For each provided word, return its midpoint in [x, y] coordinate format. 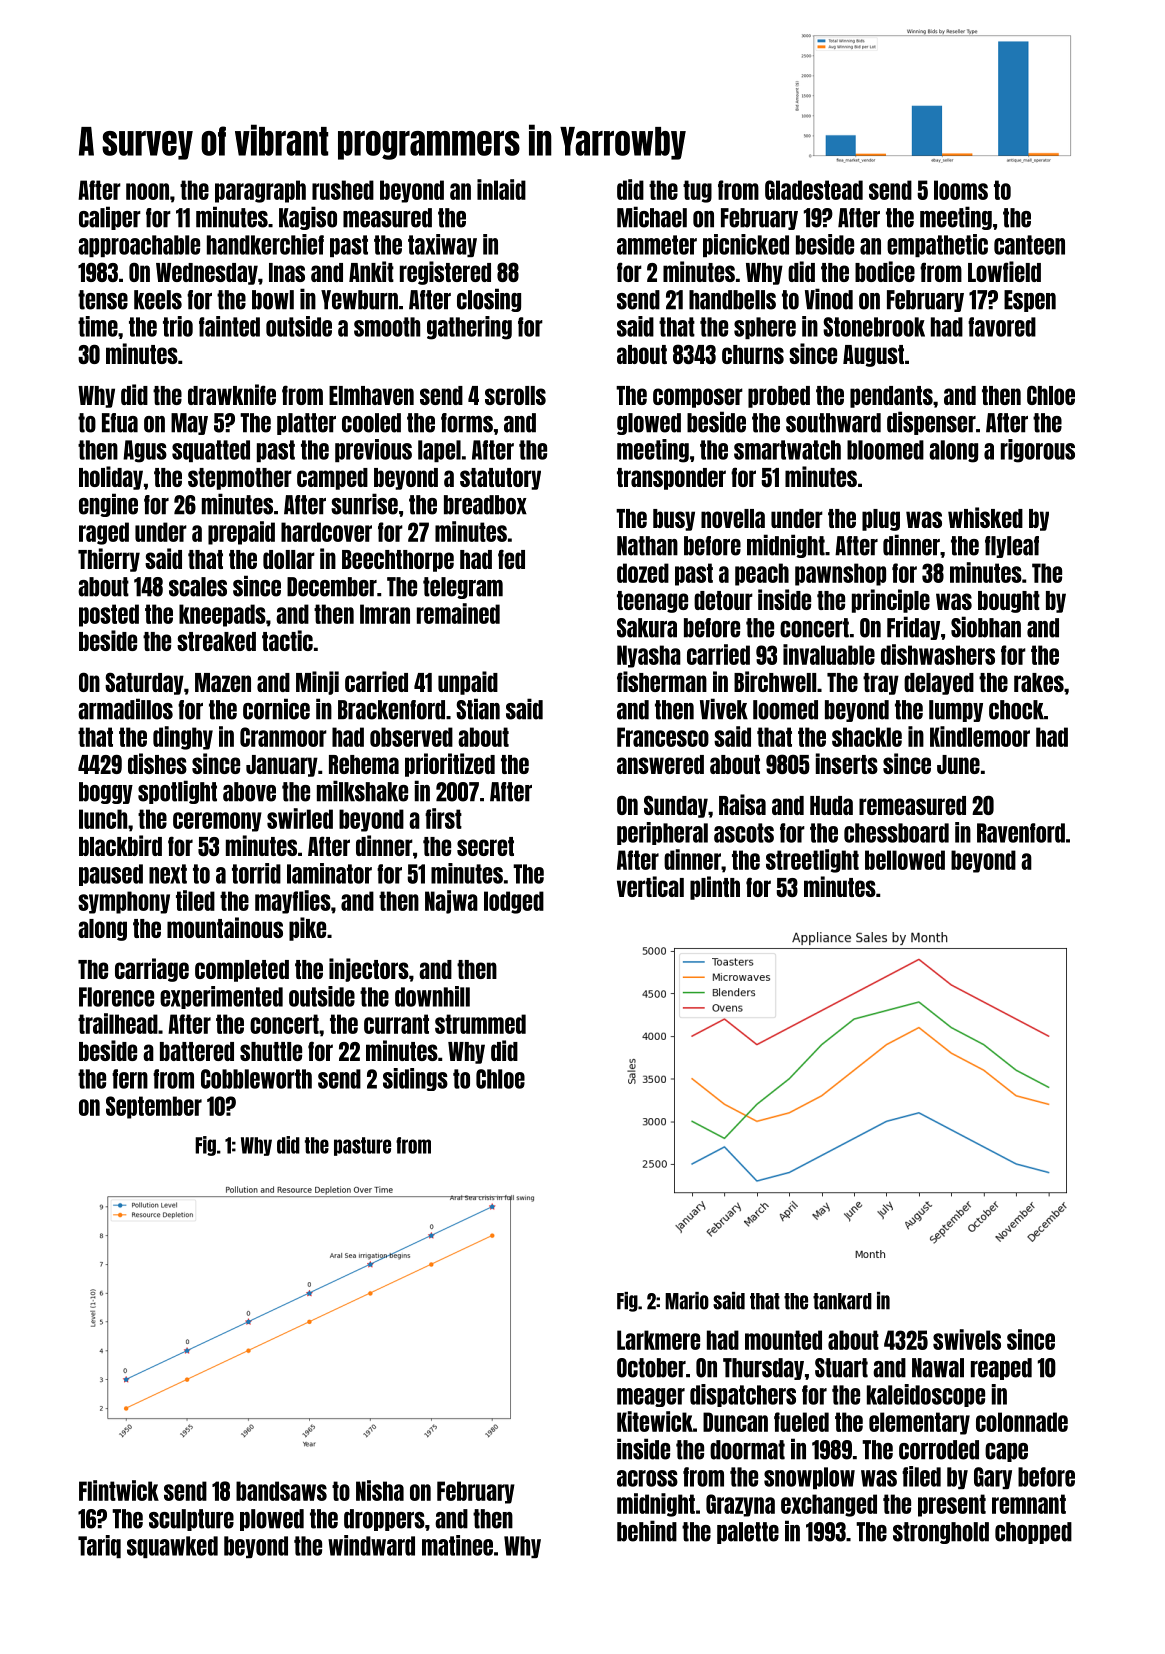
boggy [106, 793]
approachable [139, 246]
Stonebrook [874, 327]
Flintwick [119, 1490]
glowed [649, 424]
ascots [744, 833]
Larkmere [658, 1340]
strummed [480, 1024]
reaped [1001, 1369]
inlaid [501, 189]
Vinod [829, 299]
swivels [967, 1339]
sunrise [364, 504]
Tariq [99, 1546]
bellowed [905, 860]
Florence [116, 997]
